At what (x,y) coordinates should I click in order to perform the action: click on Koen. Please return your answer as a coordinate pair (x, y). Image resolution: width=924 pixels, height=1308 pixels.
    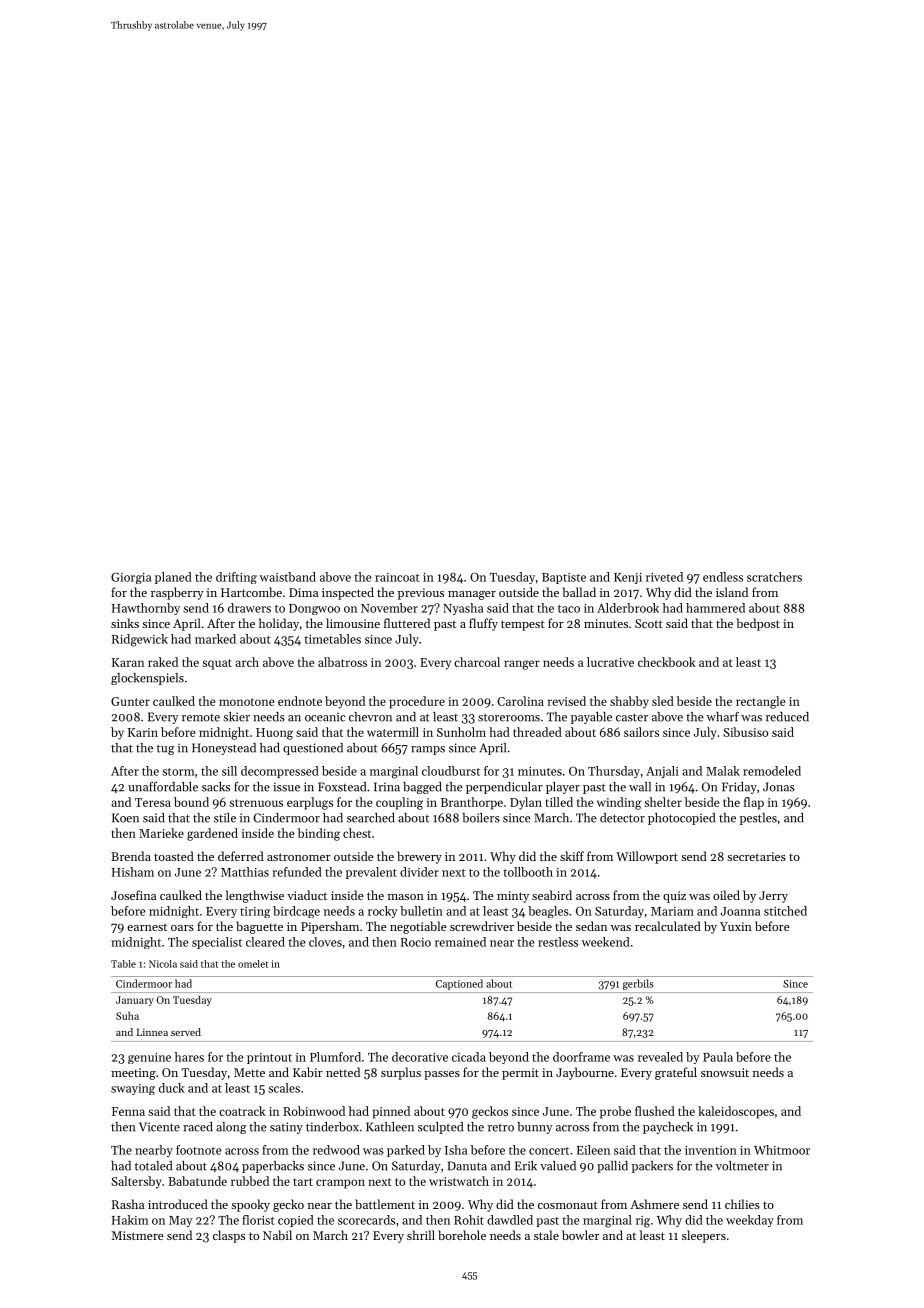
    Looking at the image, I should click on (125, 818).
